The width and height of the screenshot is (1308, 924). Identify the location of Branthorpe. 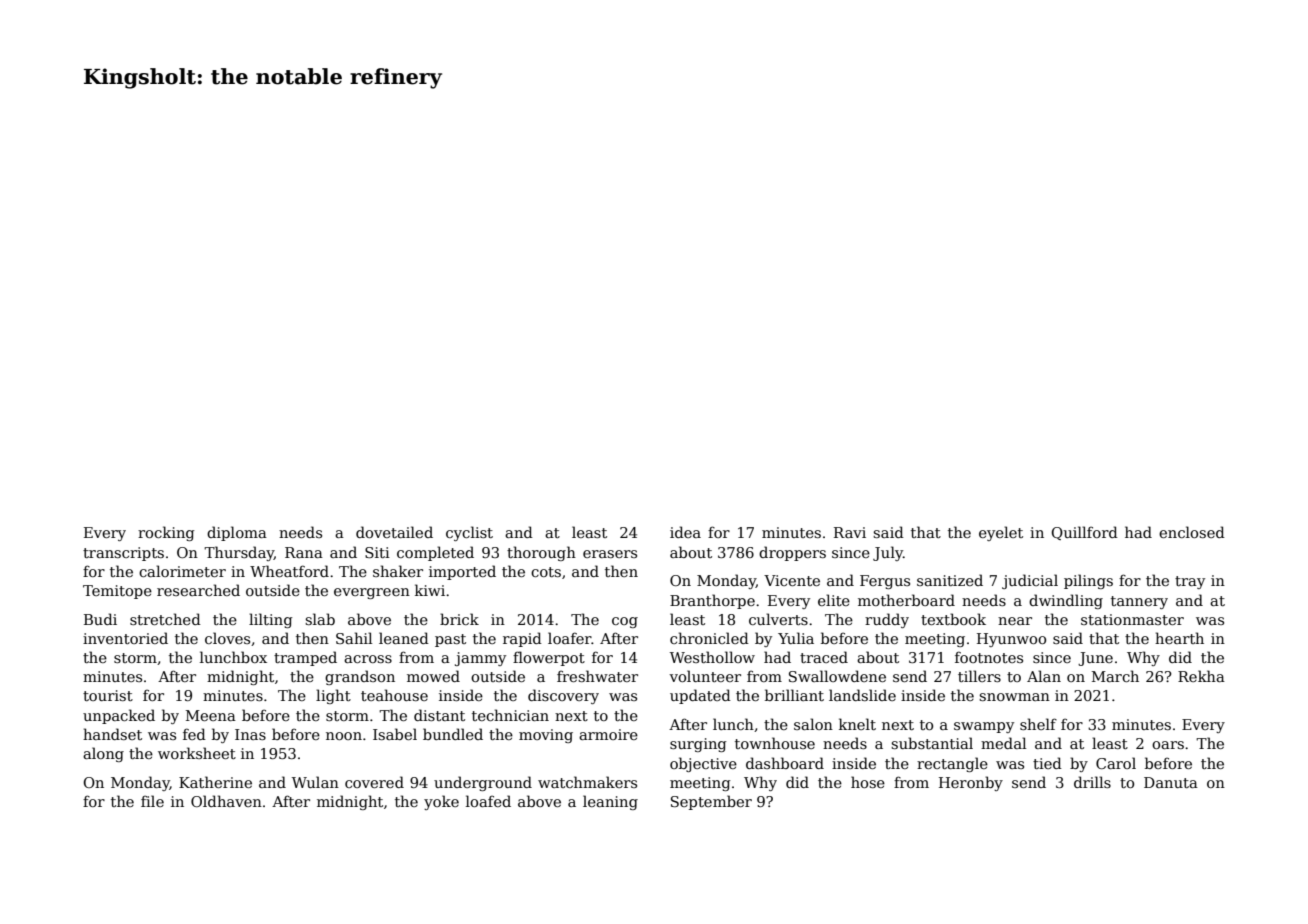
(712, 601).
